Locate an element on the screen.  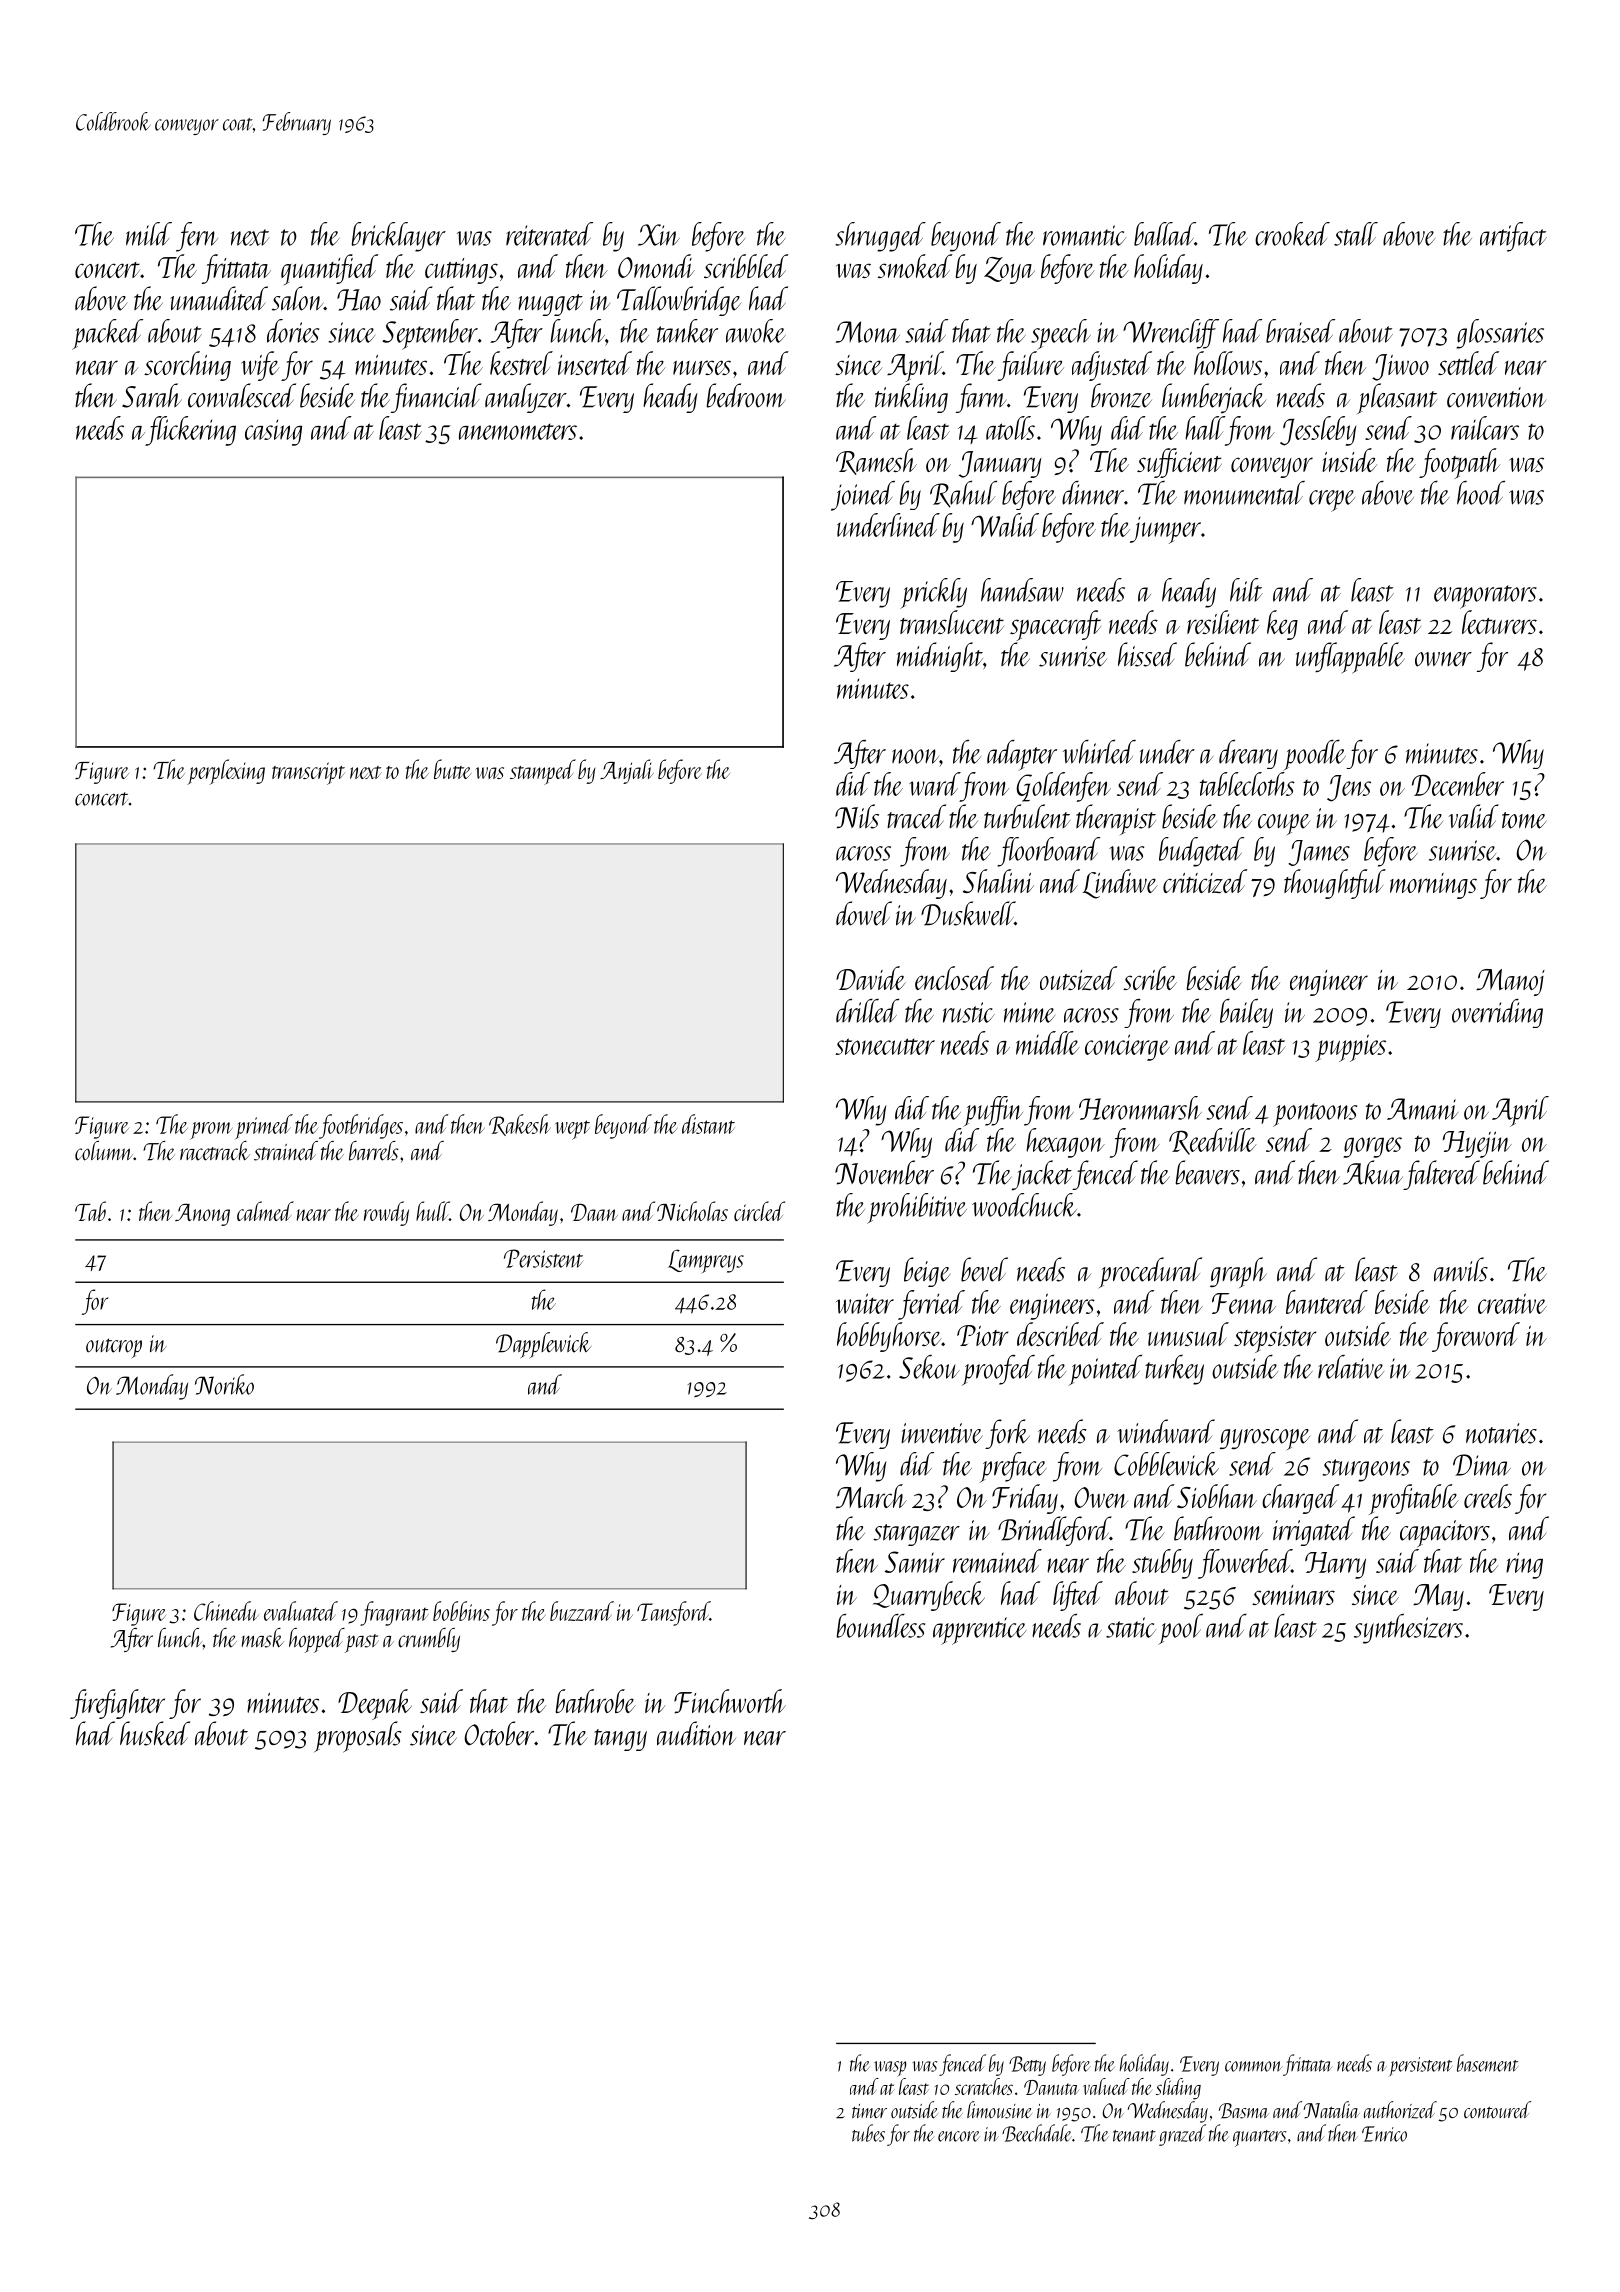
perplexing is located at coordinates (226, 772).
